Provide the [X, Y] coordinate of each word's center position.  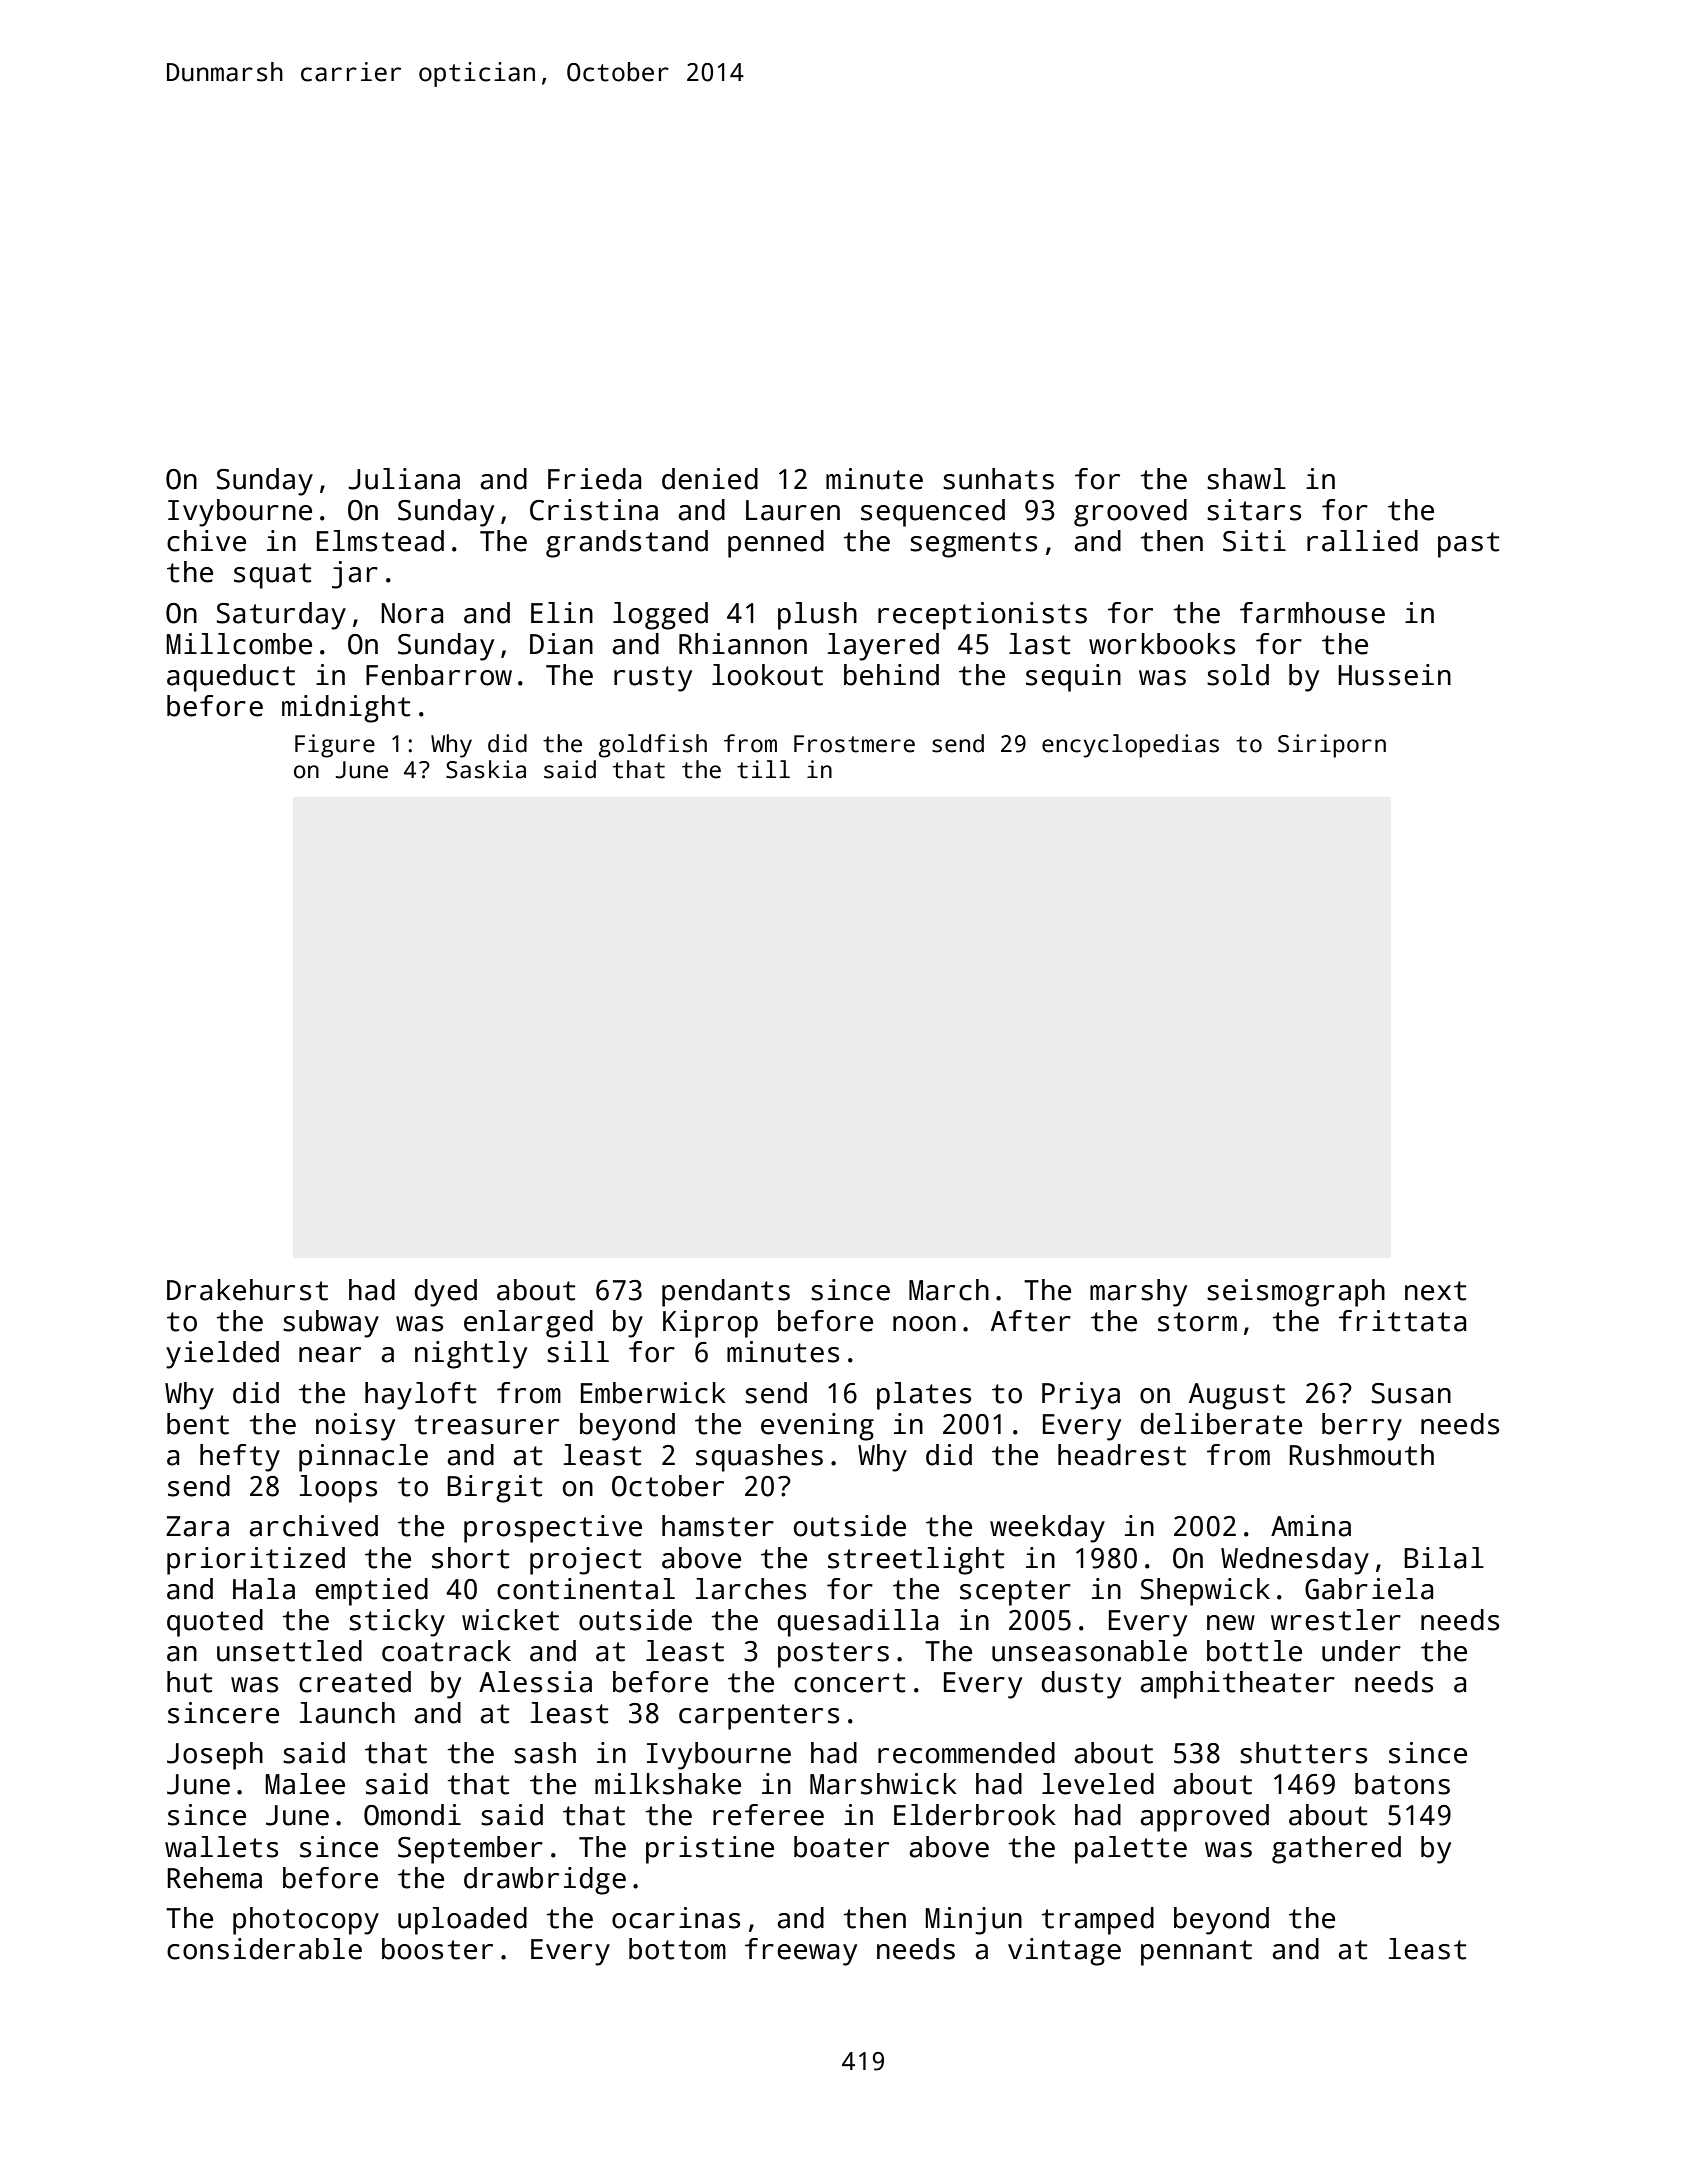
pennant [1196, 1953]
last [1039, 644]
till [763, 769]
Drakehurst [247, 1290]
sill [578, 1352]
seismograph [1296, 1293]
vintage [1064, 1952]
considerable [264, 1949]
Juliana [404, 479]
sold [1238, 675]
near [330, 1355]
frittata [1402, 1321]
